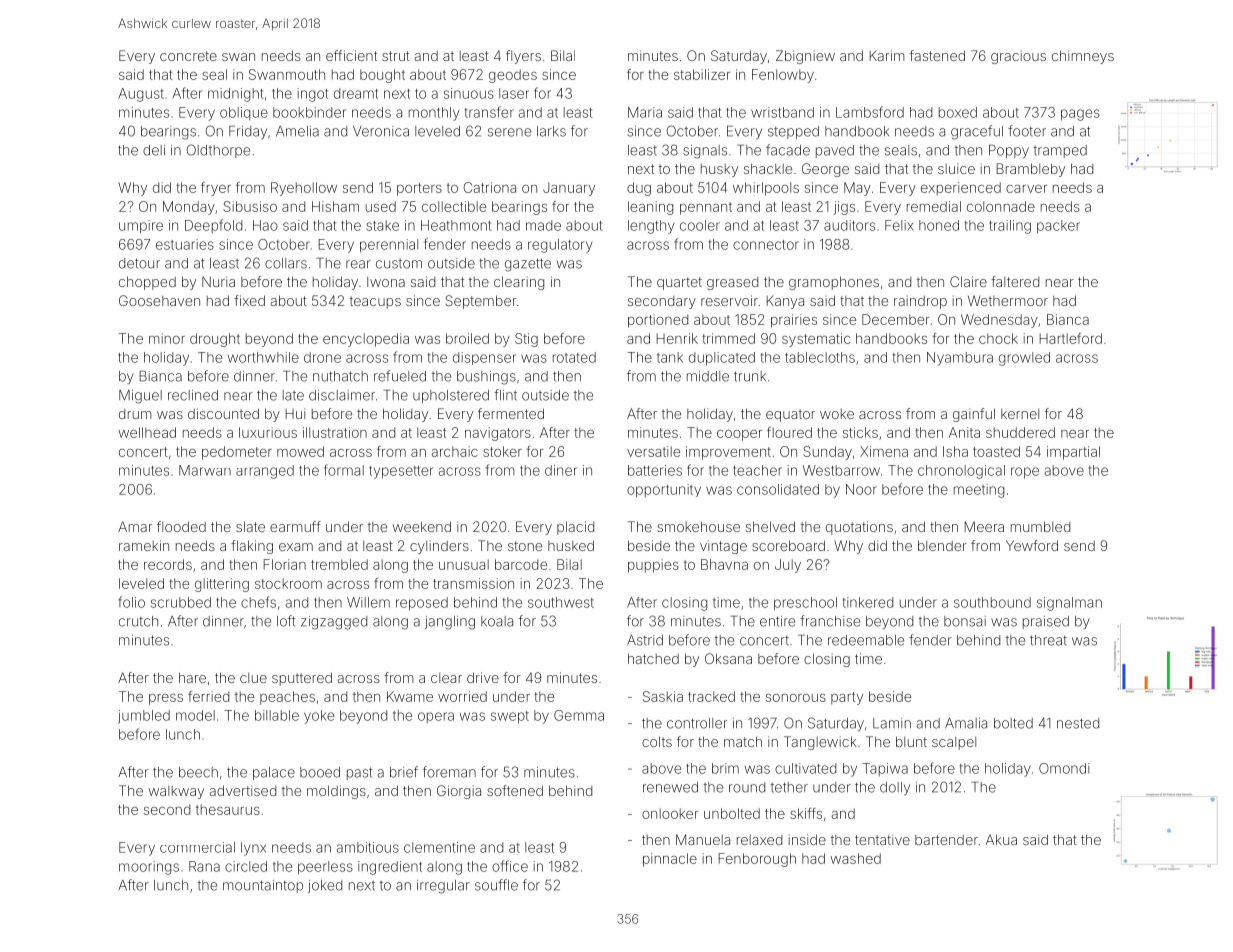 The image size is (1233, 952). I want to click on efficient, so click(351, 55).
